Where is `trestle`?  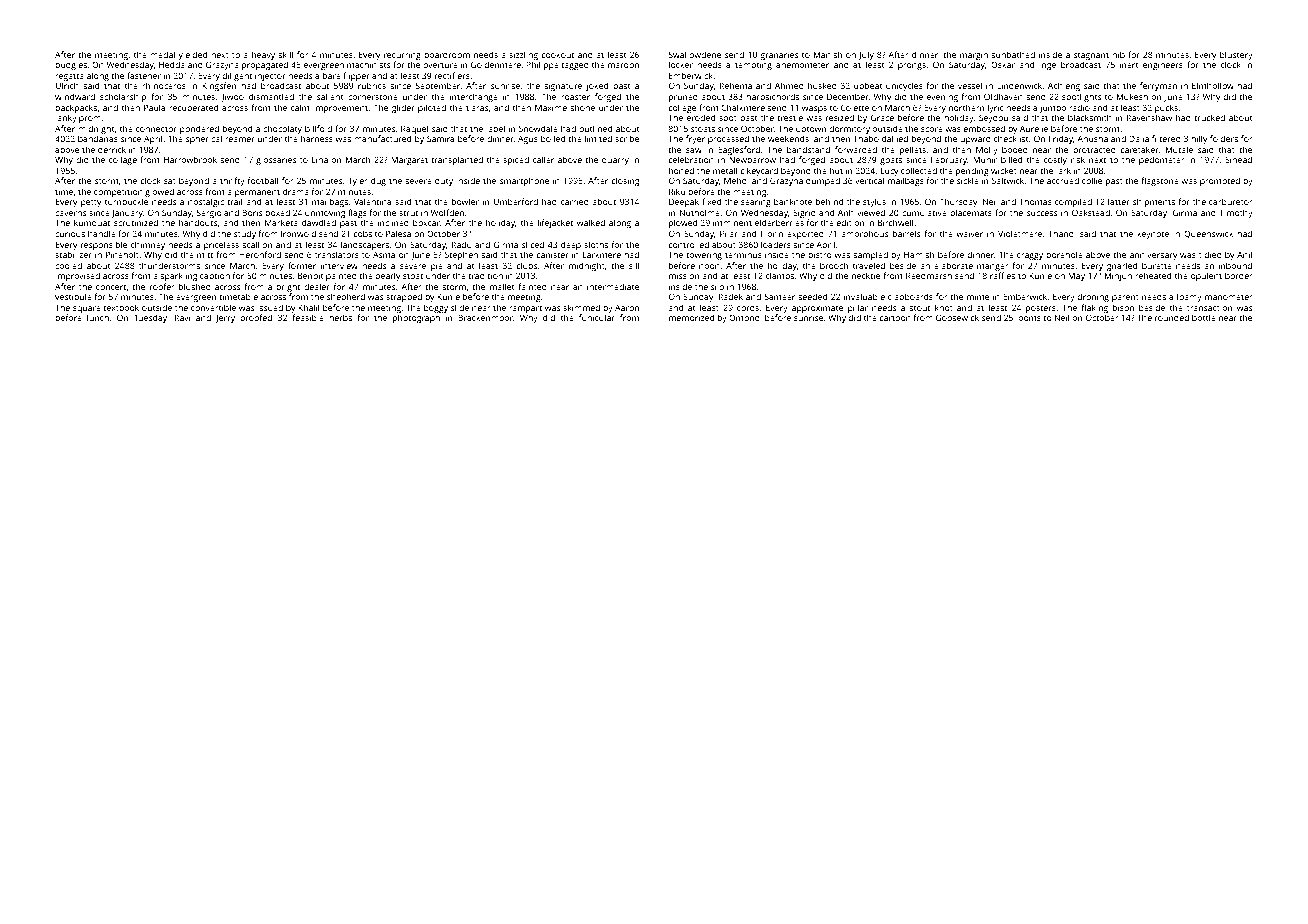 trestle is located at coordinates (790, 117).
